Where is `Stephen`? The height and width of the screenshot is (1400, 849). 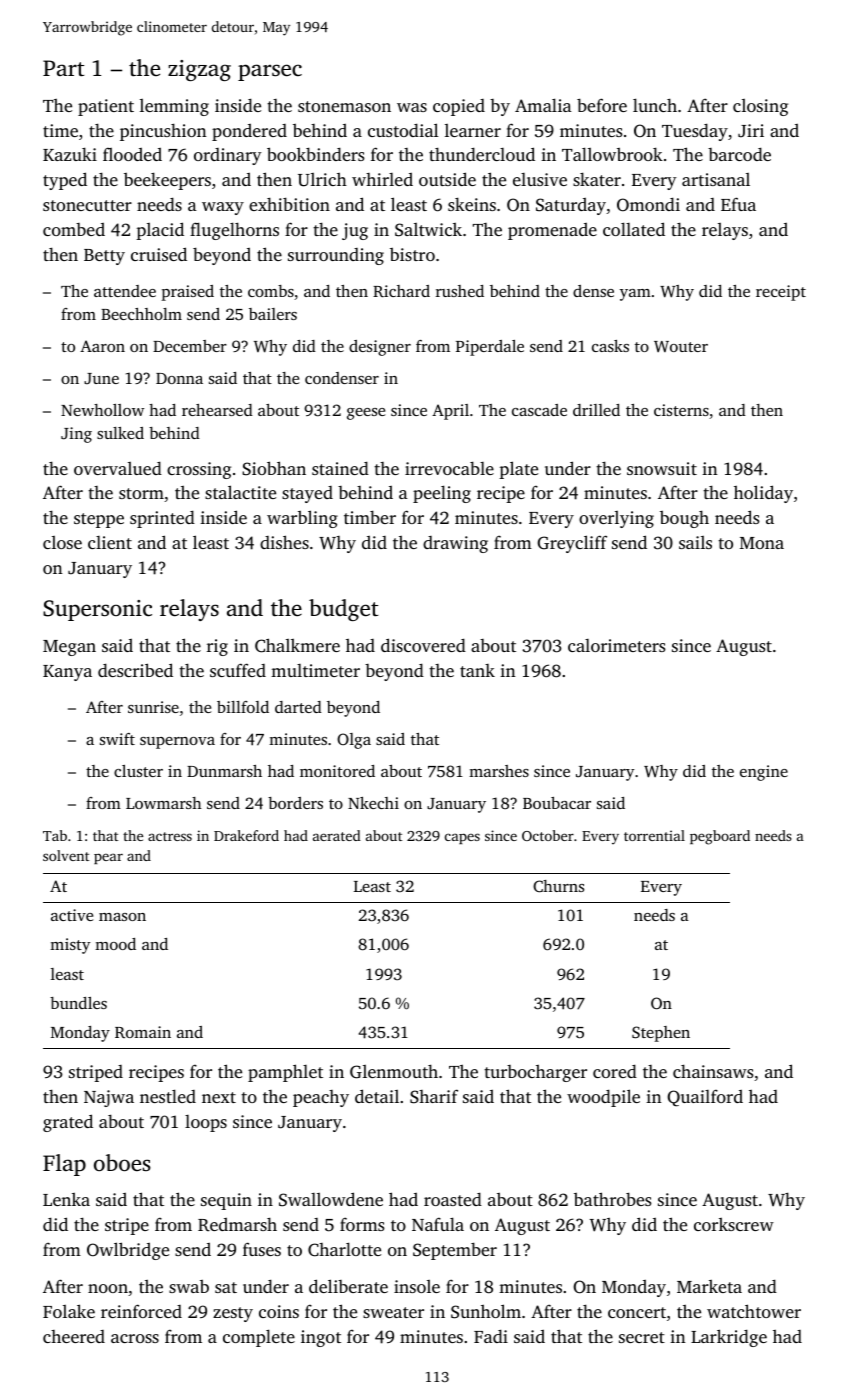 Stephen is located at coordinates (661, 1034).
